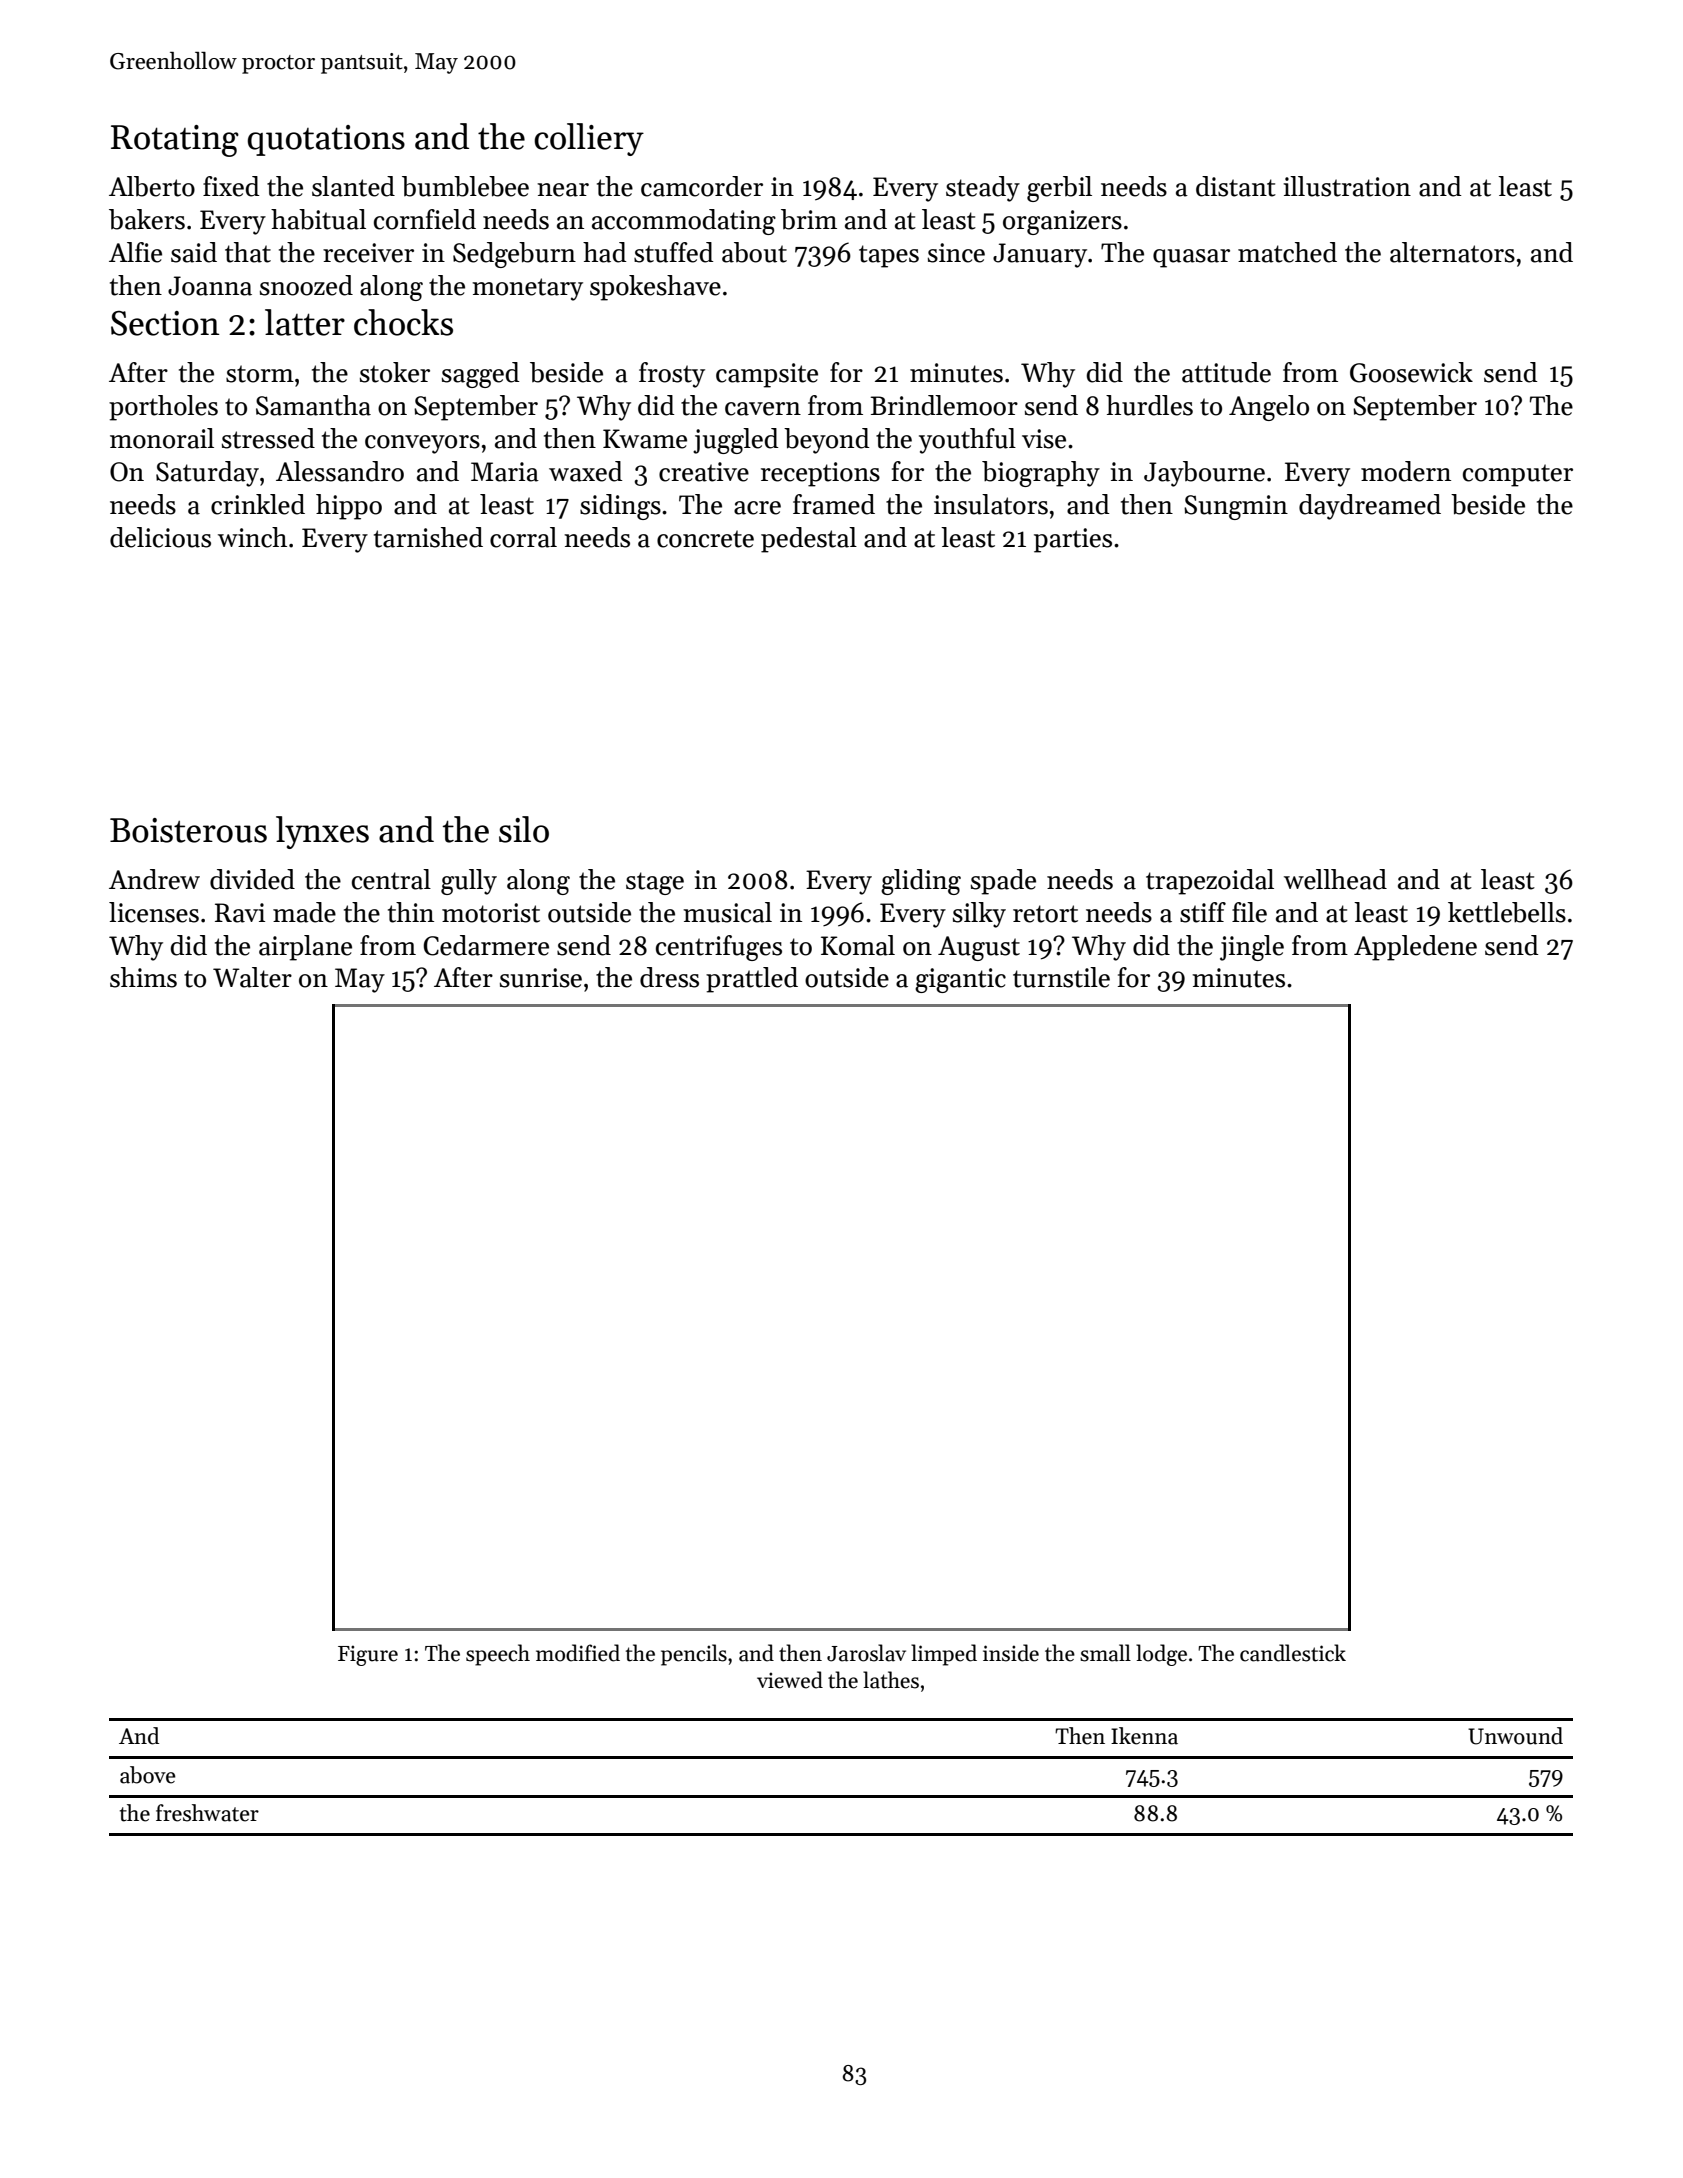 Image resolution: width=1683 pixels, height=2178 pixels. What do you see at coordinates (1415, 948) in the image?
I see `Appledene` at bounding box center [1415, 948].
